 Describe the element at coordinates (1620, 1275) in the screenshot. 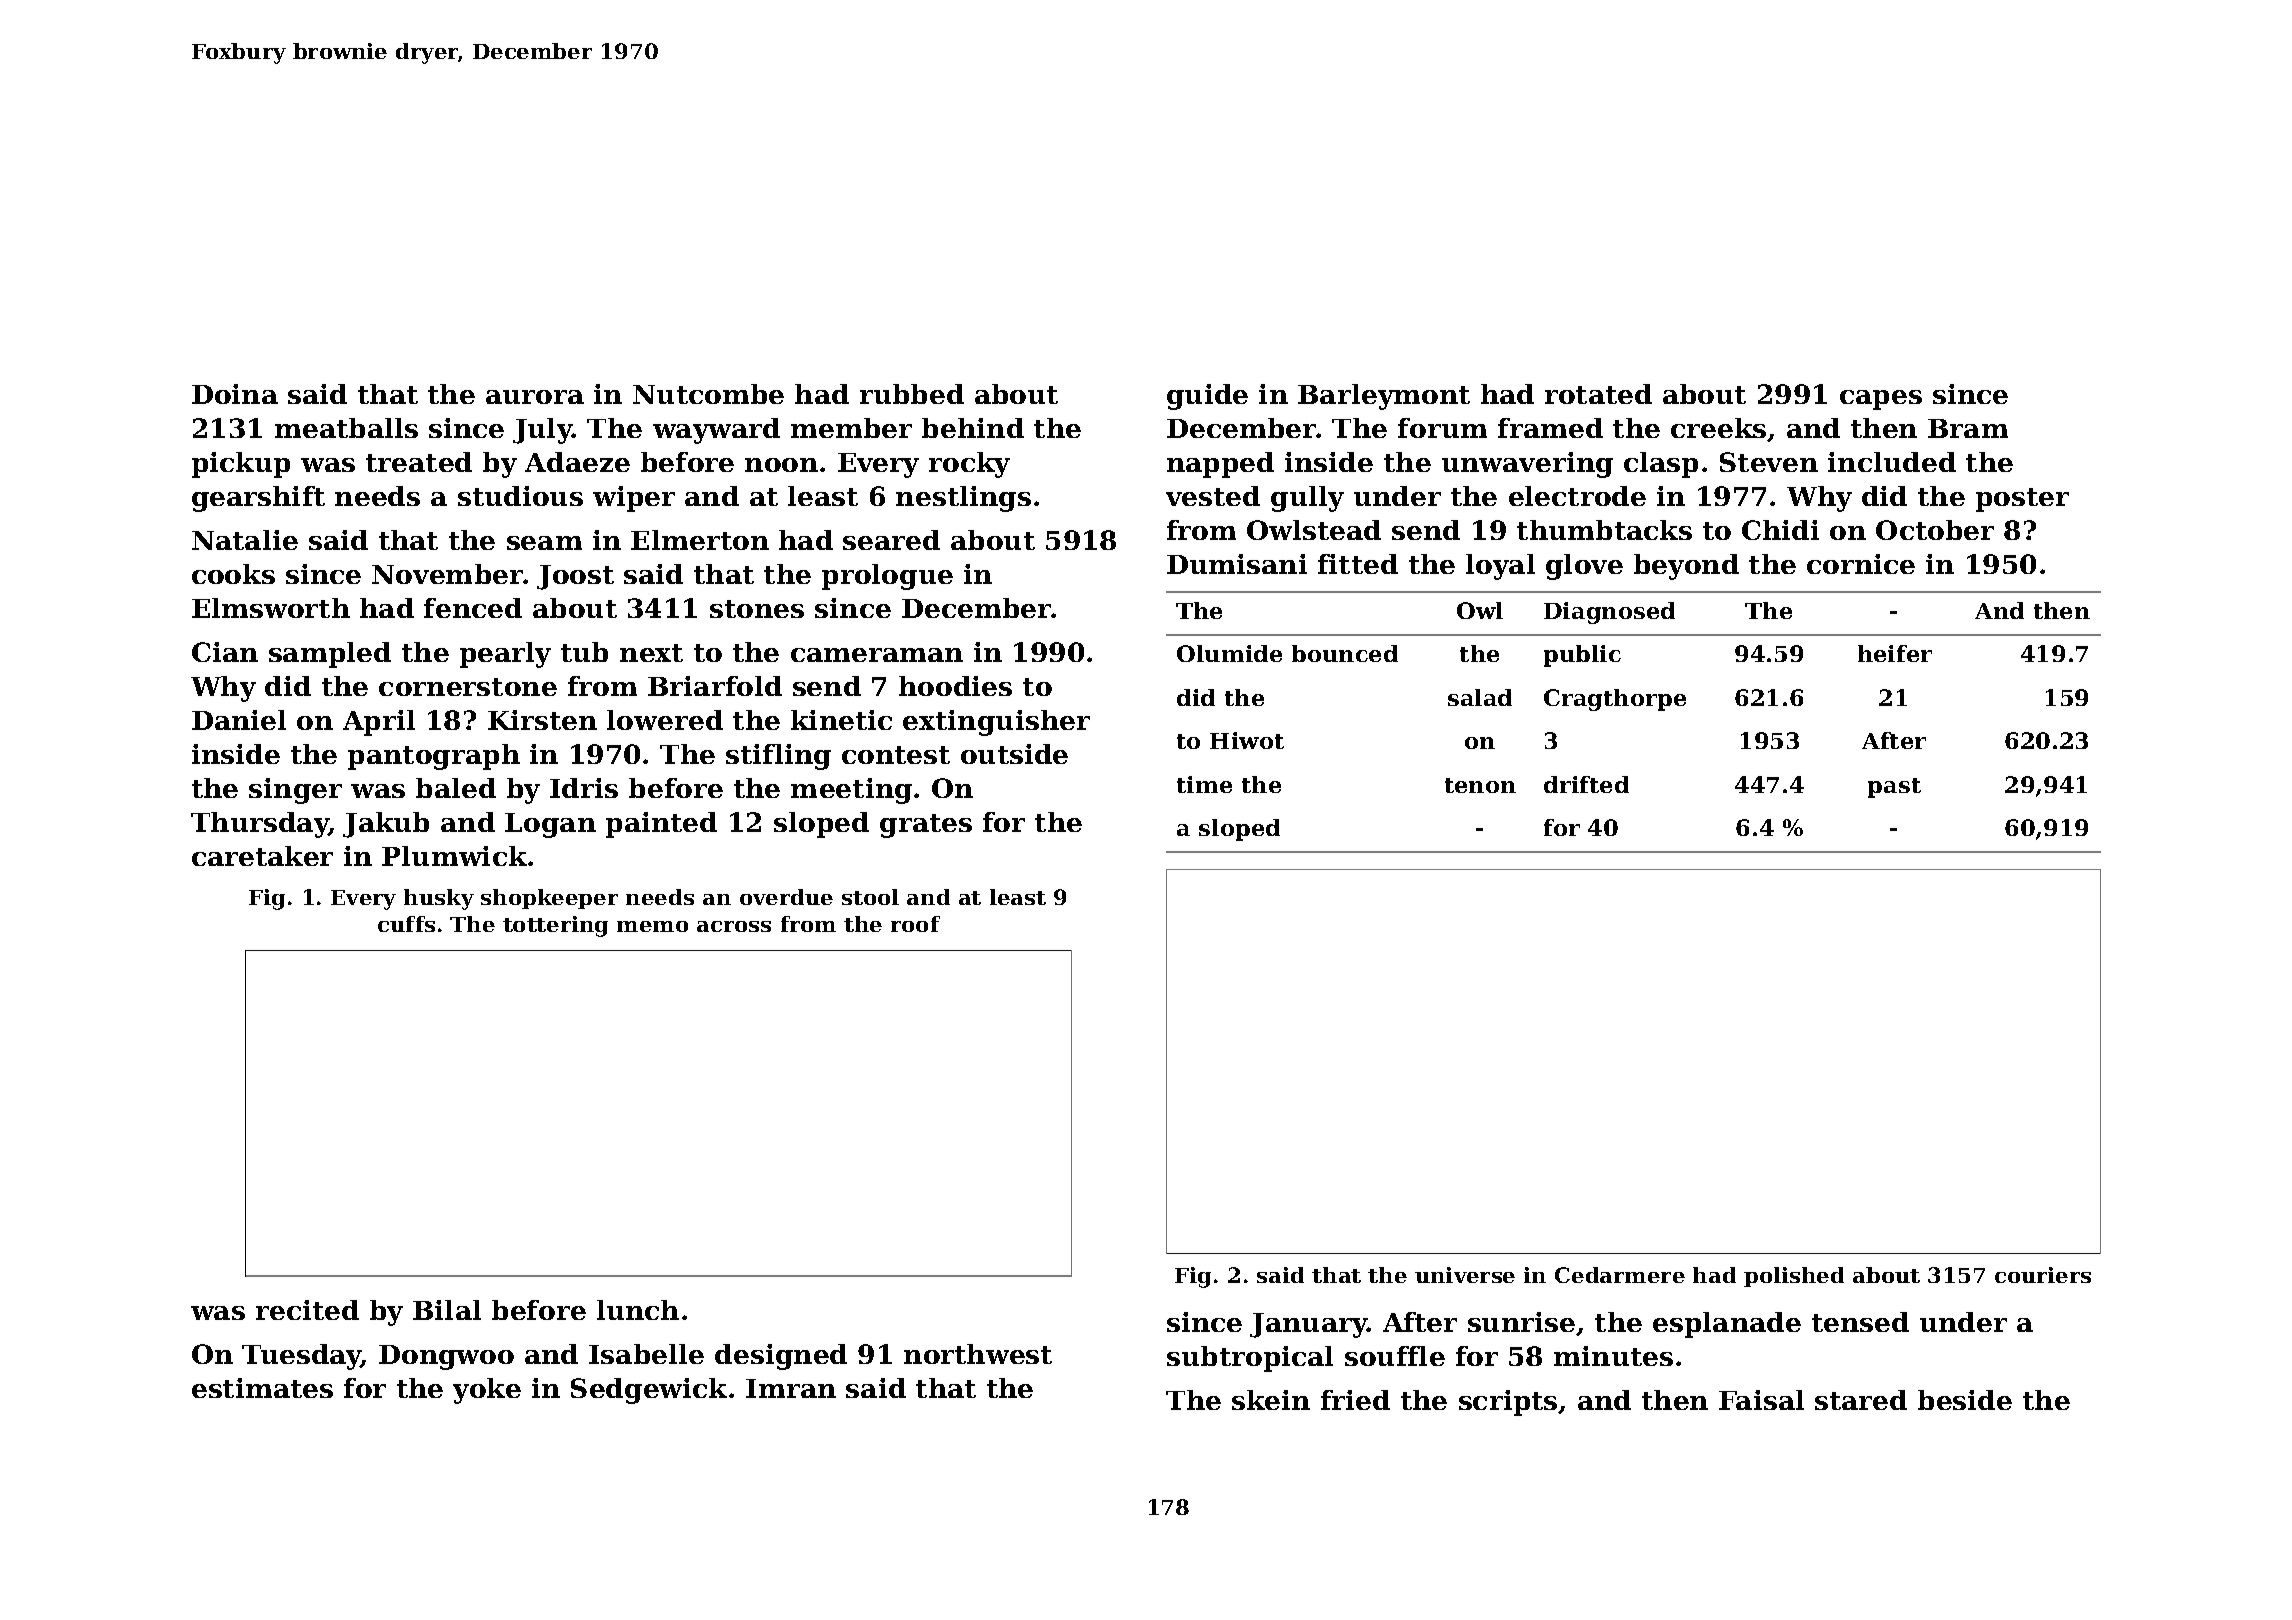

I see `Cedarmere` at that location.
